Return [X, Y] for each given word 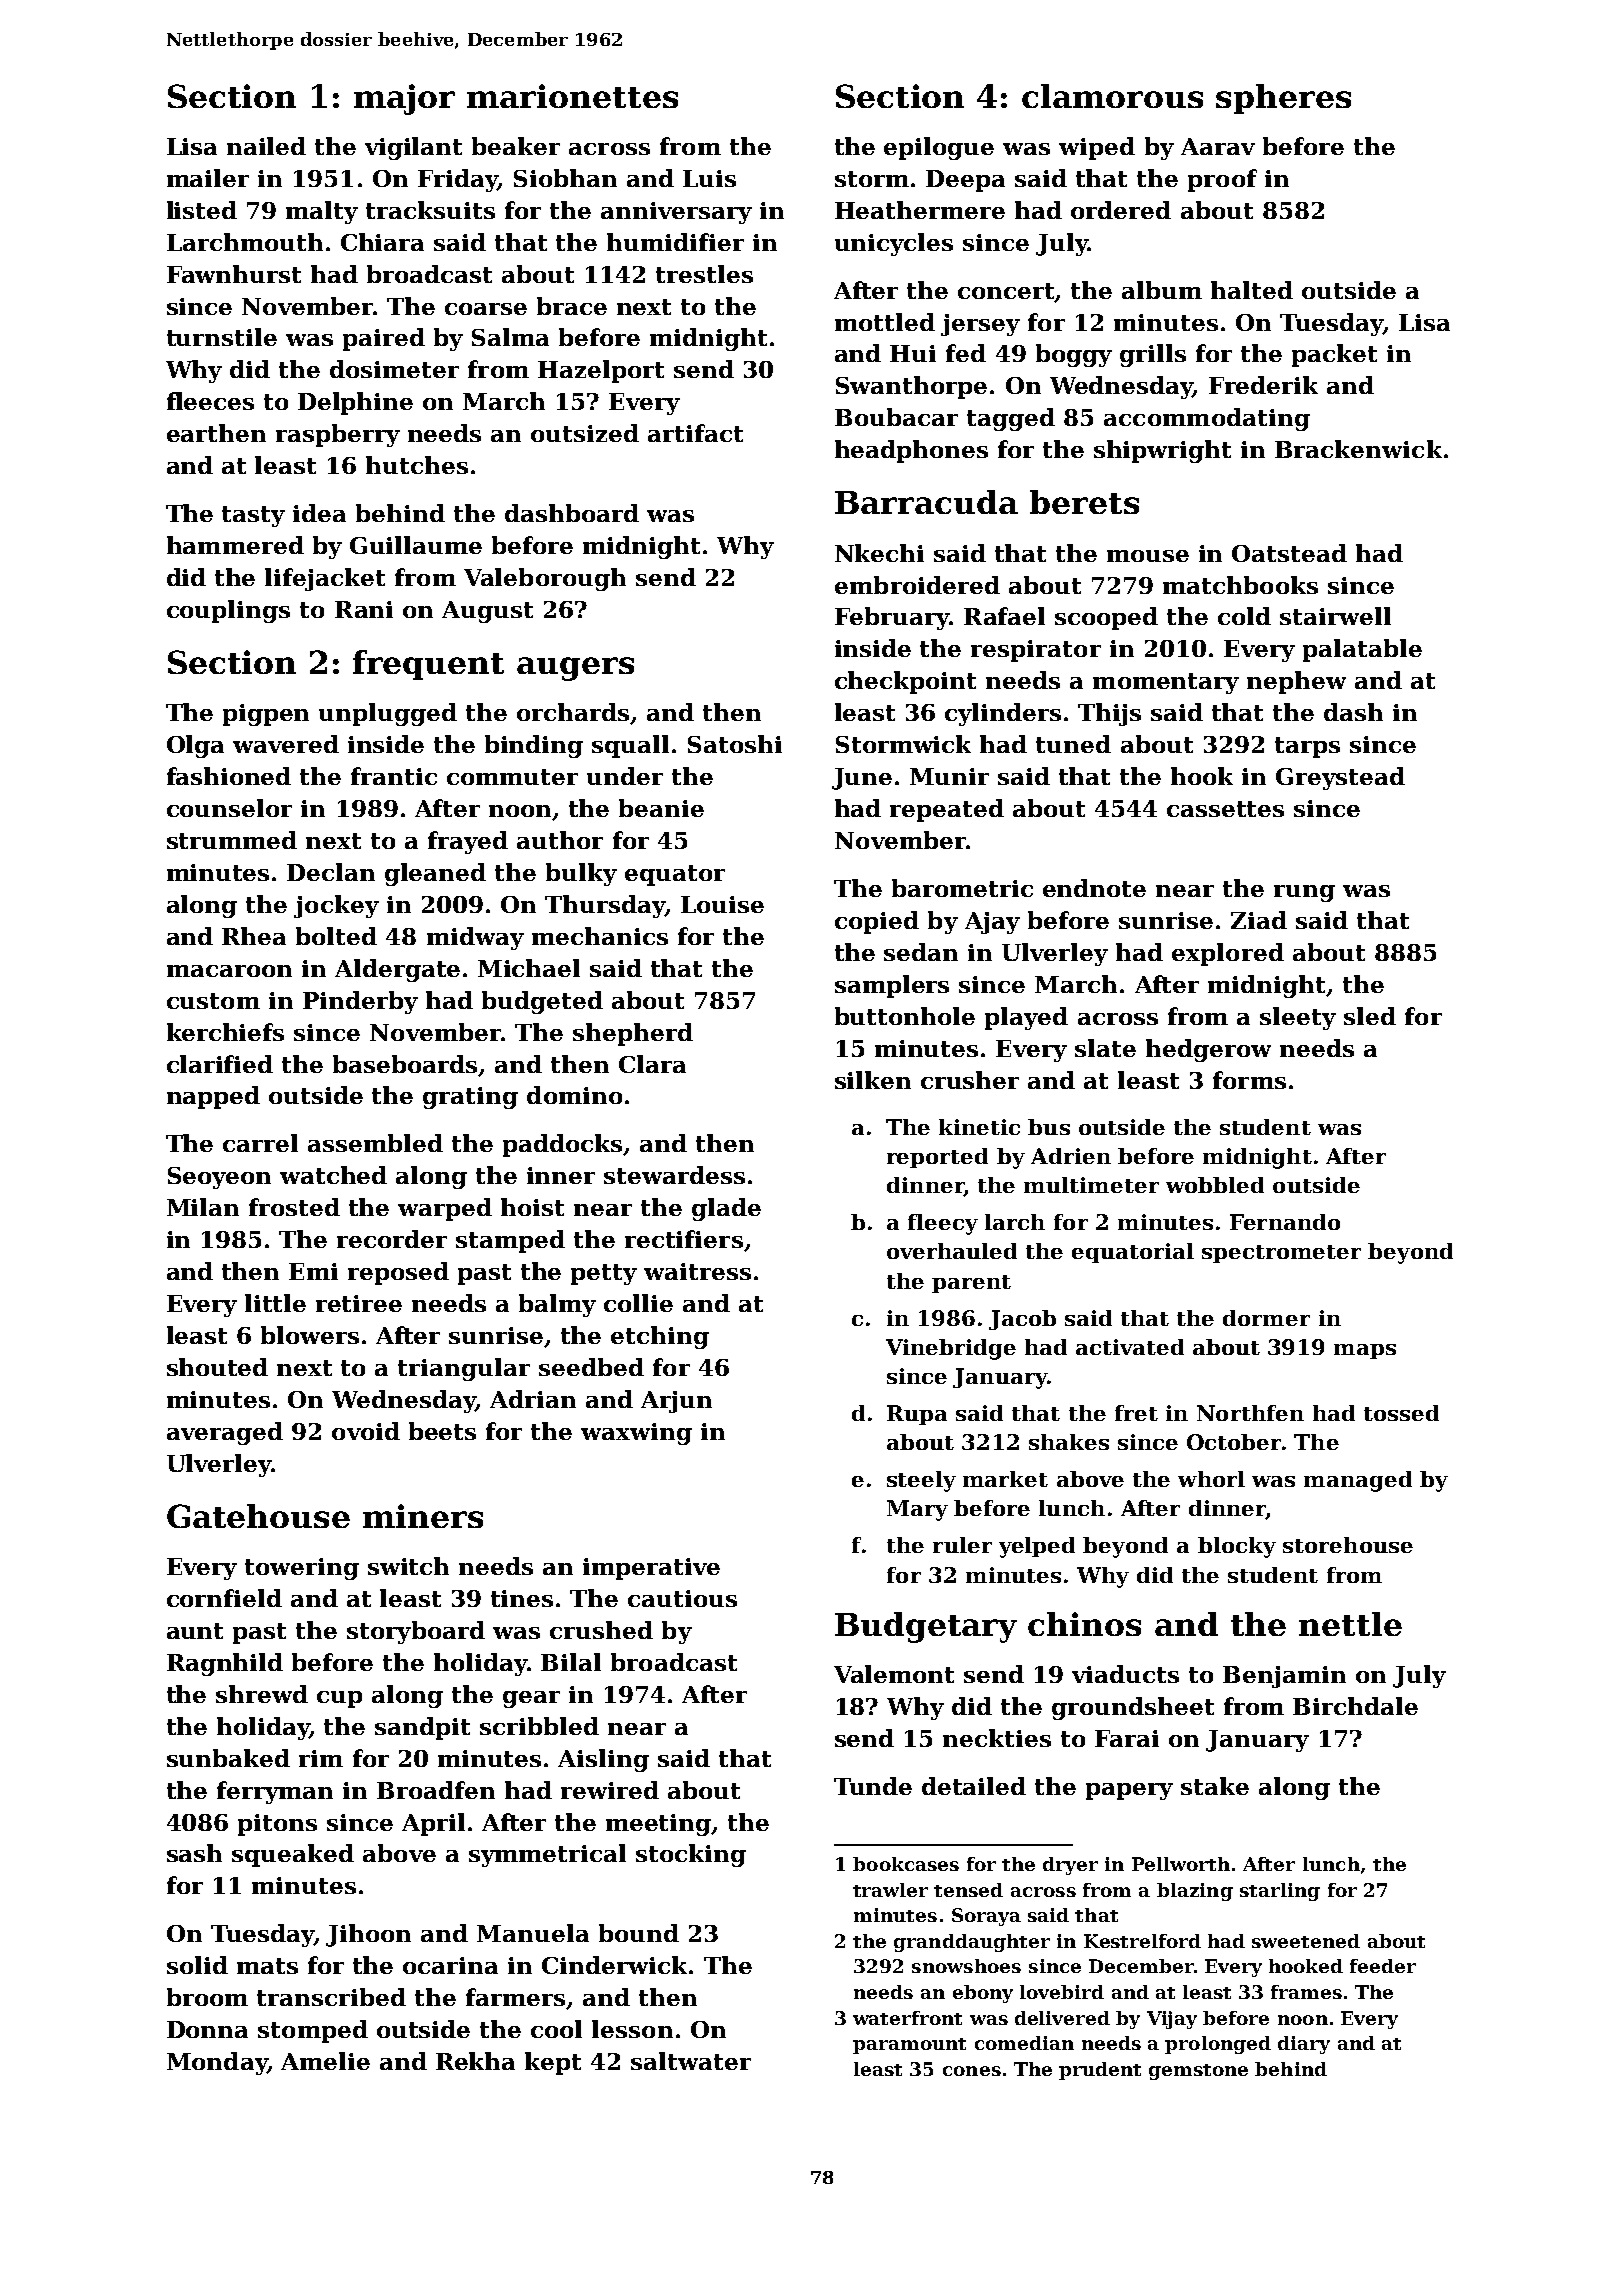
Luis [709, 178]
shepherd [633, 1034]
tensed [968, 1890]
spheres [1283, 99]
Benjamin [1284, 1677]
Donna [207, 2029]
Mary [917, 1510]
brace [572, 306]
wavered [286, 744]
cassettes [1225, 809]
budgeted [542, 1002]
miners [423, 1516]
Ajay [992, 923]
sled [1370, 1016]
